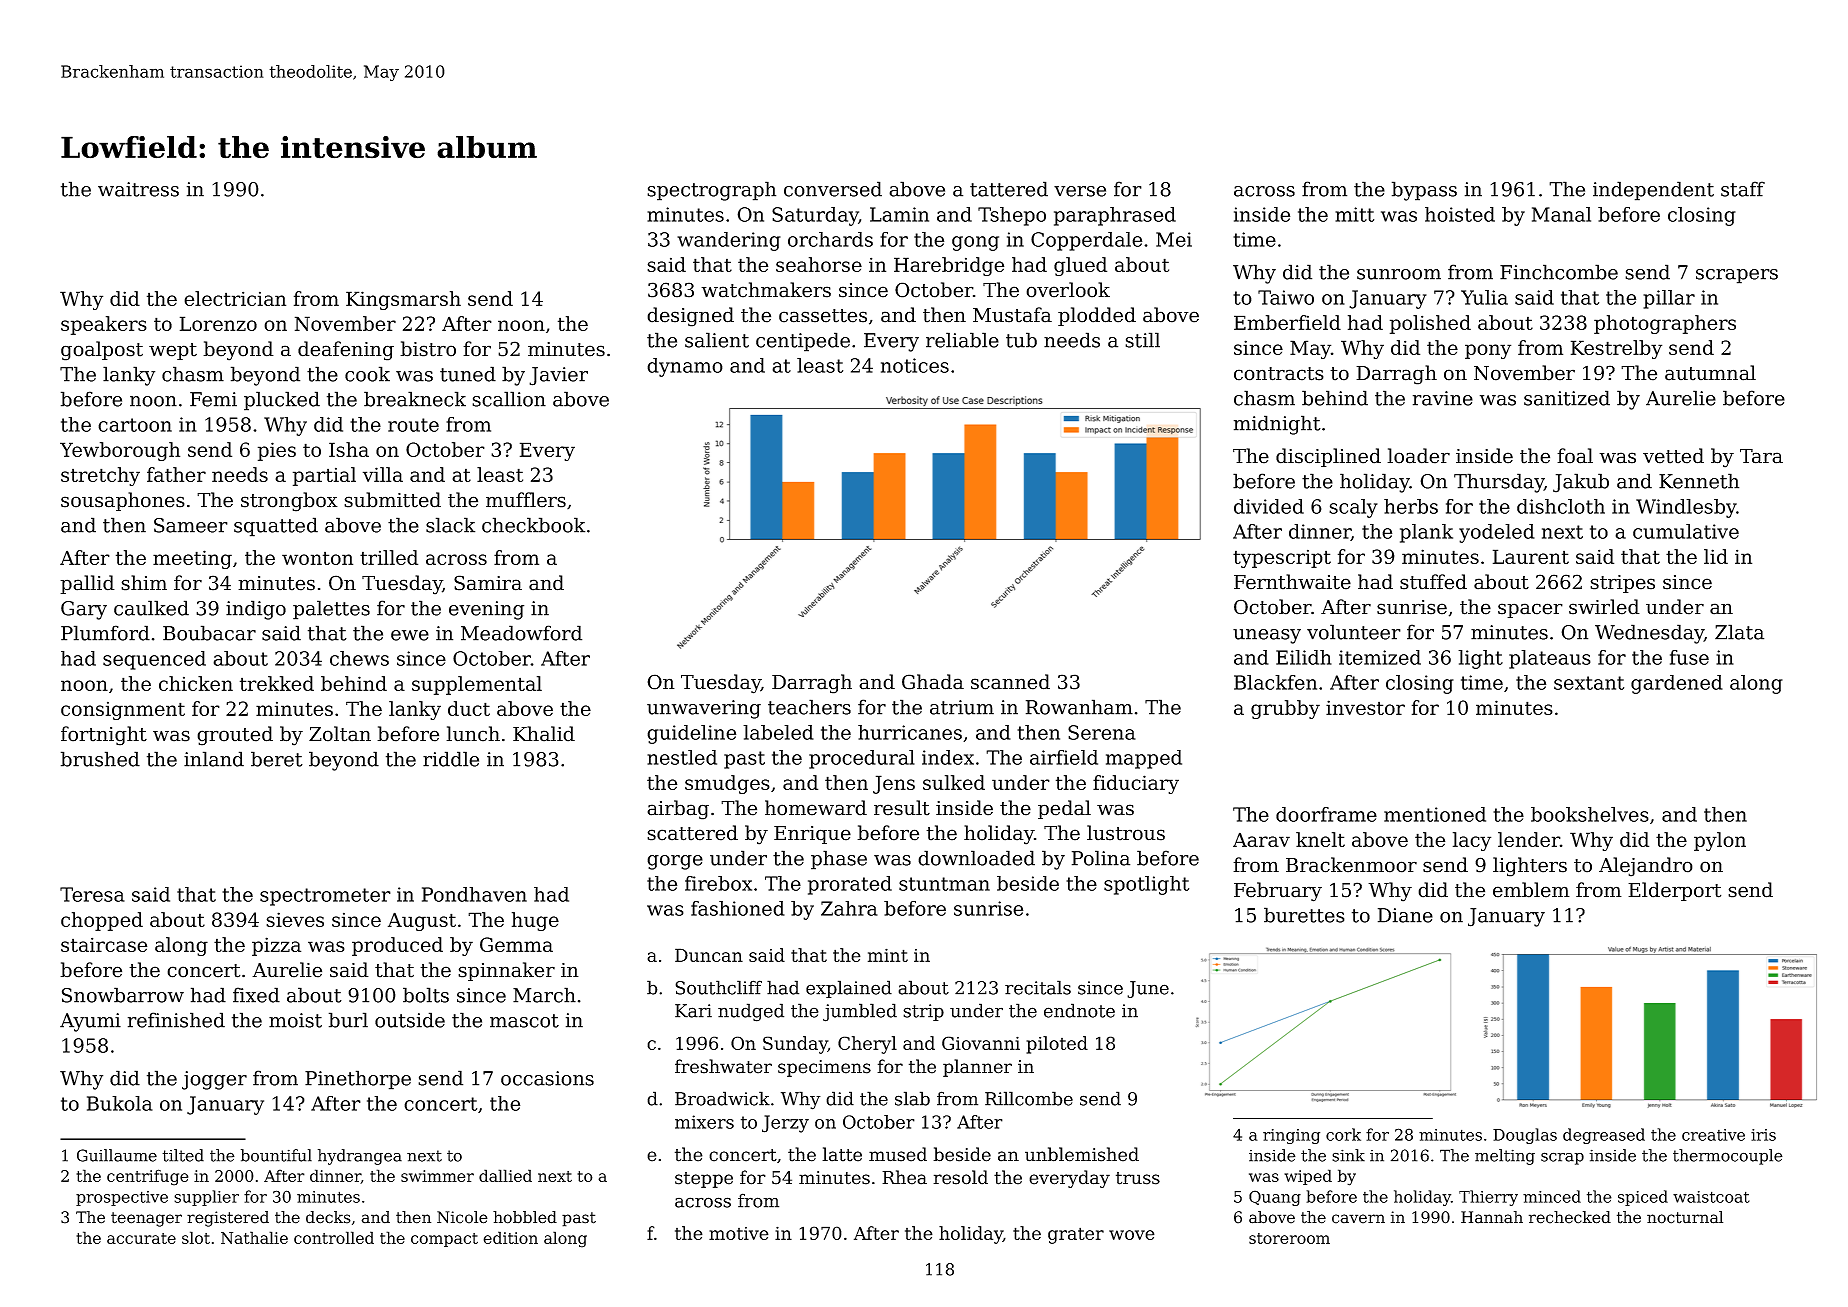  Describe the element at coordinates (711, 191) in the screenshot. I see `spectrograph` at that location.
